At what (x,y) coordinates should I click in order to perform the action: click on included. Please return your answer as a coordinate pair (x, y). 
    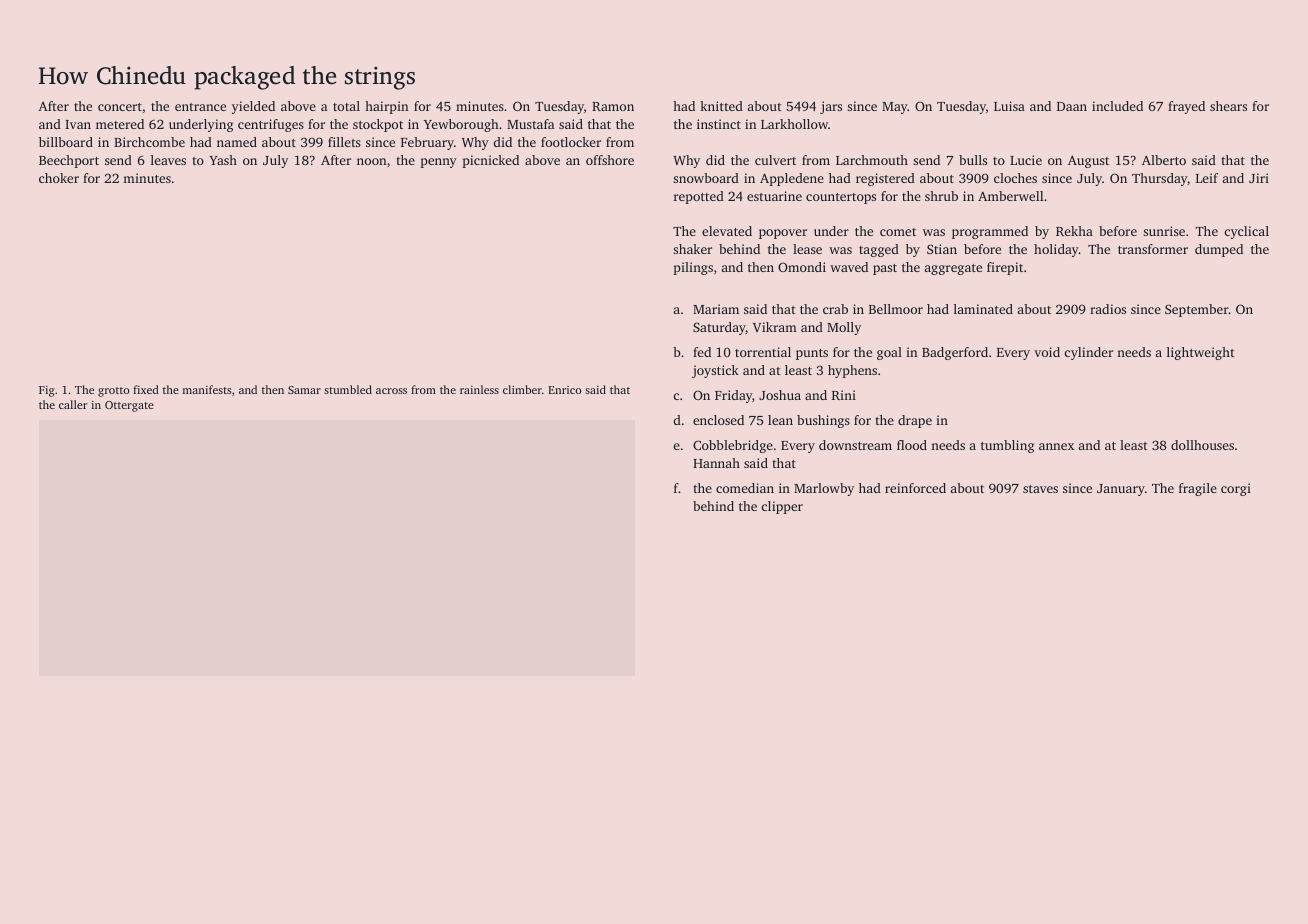
    Looking at the image, I should click on (1117, 106).
